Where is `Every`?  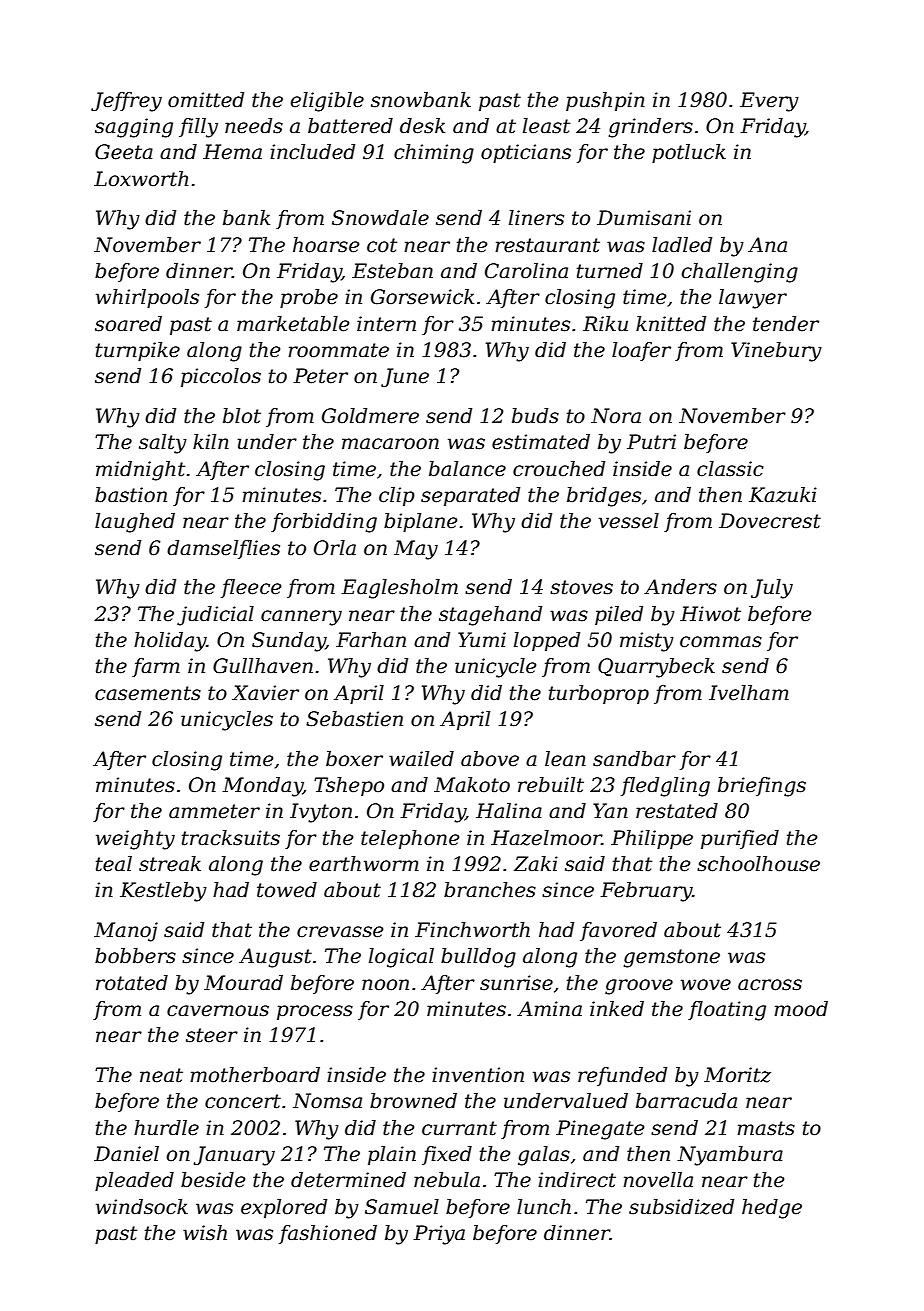 Every is located at coordinates (769, 102).
